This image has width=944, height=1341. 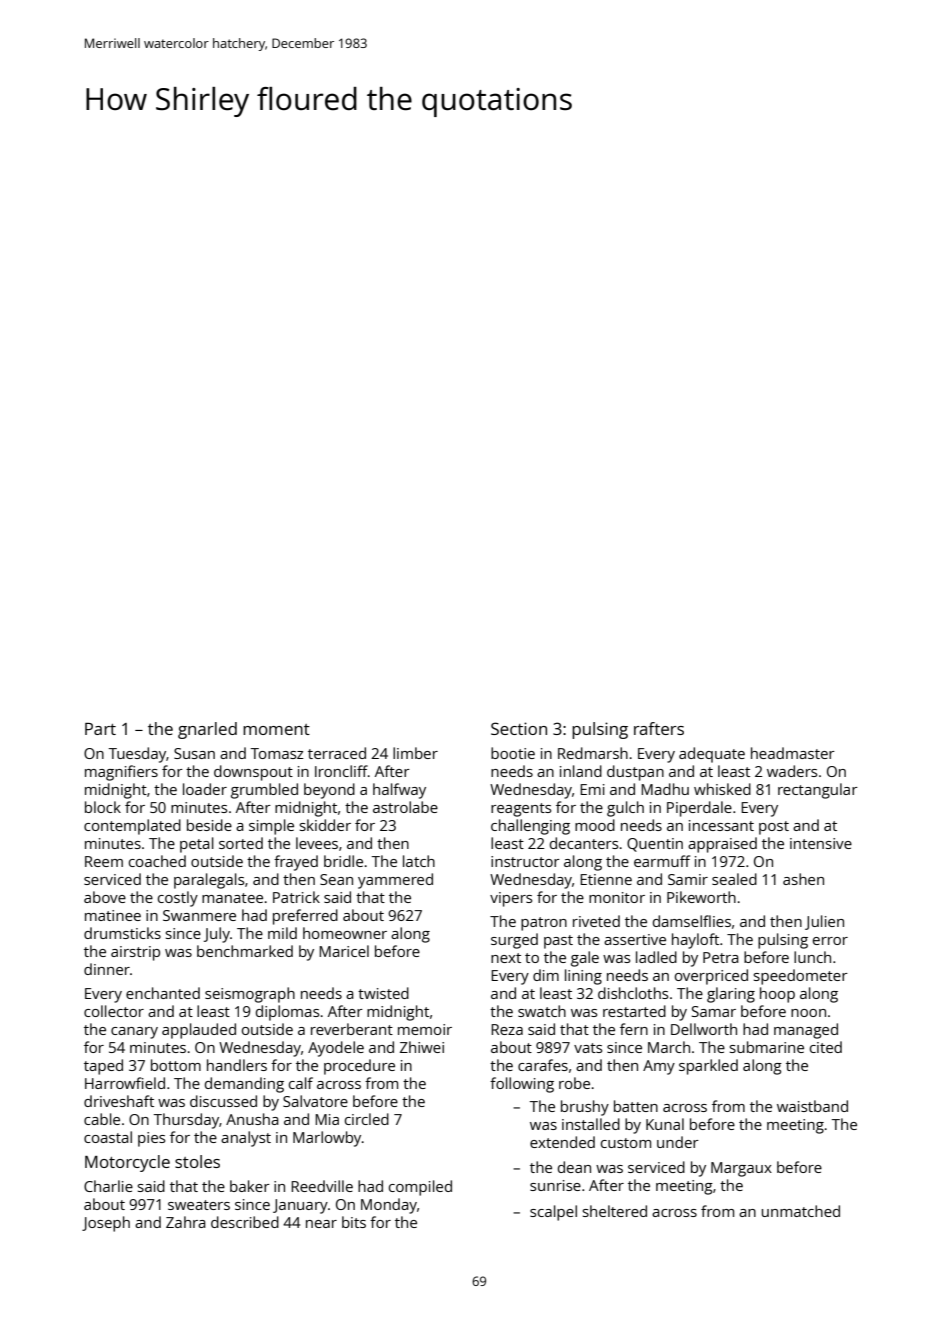 What do you see at coordinates (207, 730) in the image?
I see `gnarled` at bounding box center [207, 730].
